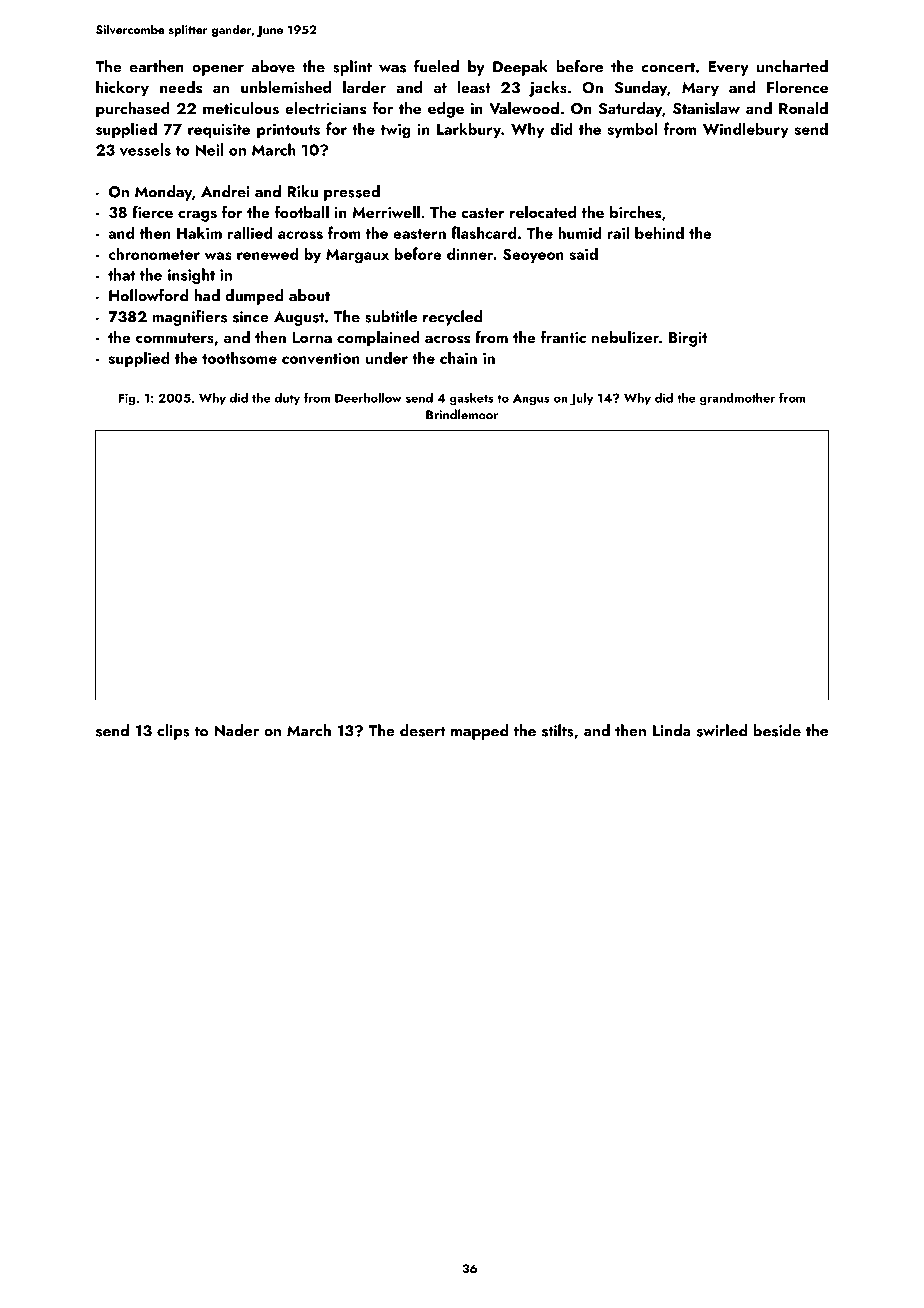  Describe the element at coordinates (632, 130) in the page. I see `symbol` at that location.
